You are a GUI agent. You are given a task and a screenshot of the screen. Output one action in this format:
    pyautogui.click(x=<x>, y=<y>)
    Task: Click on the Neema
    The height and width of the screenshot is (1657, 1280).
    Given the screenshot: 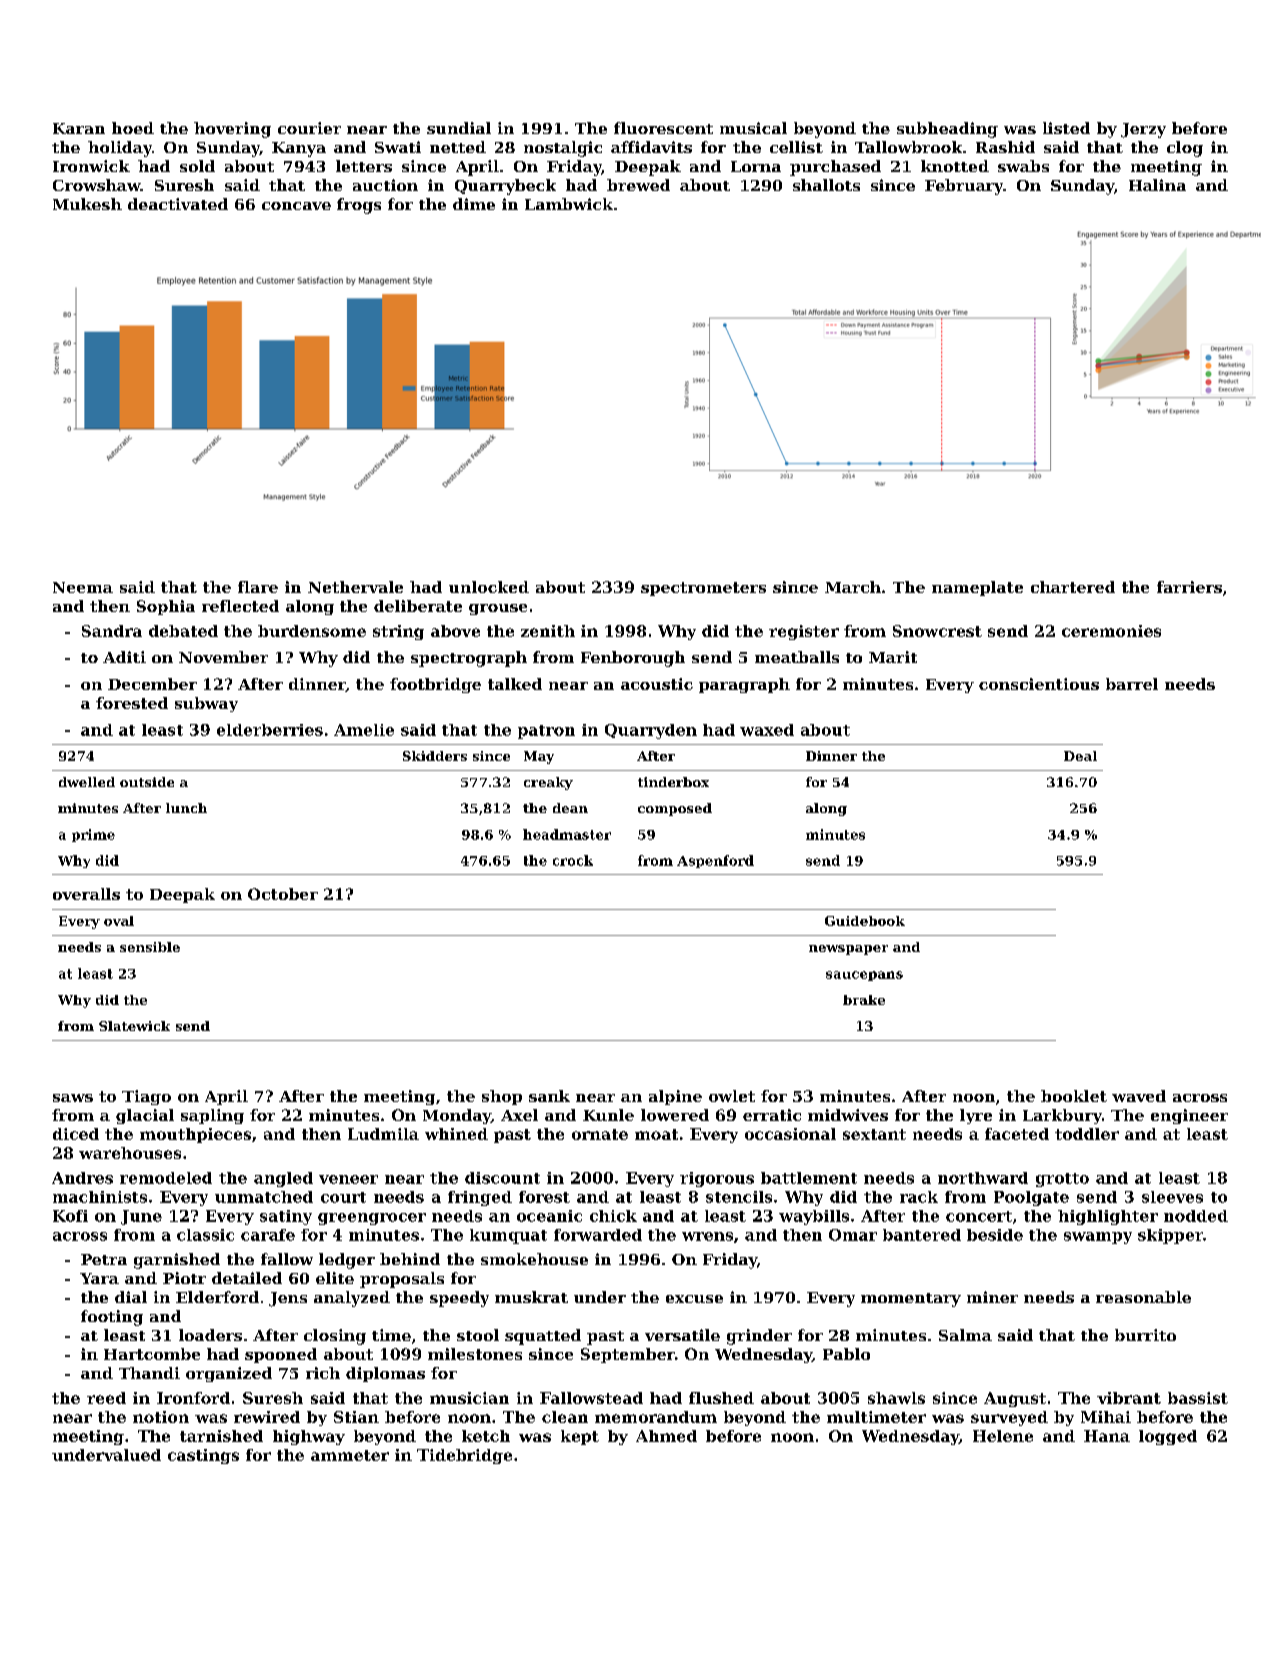 What is the action you would take?
    pyautogui.click(x=83, y=587)
